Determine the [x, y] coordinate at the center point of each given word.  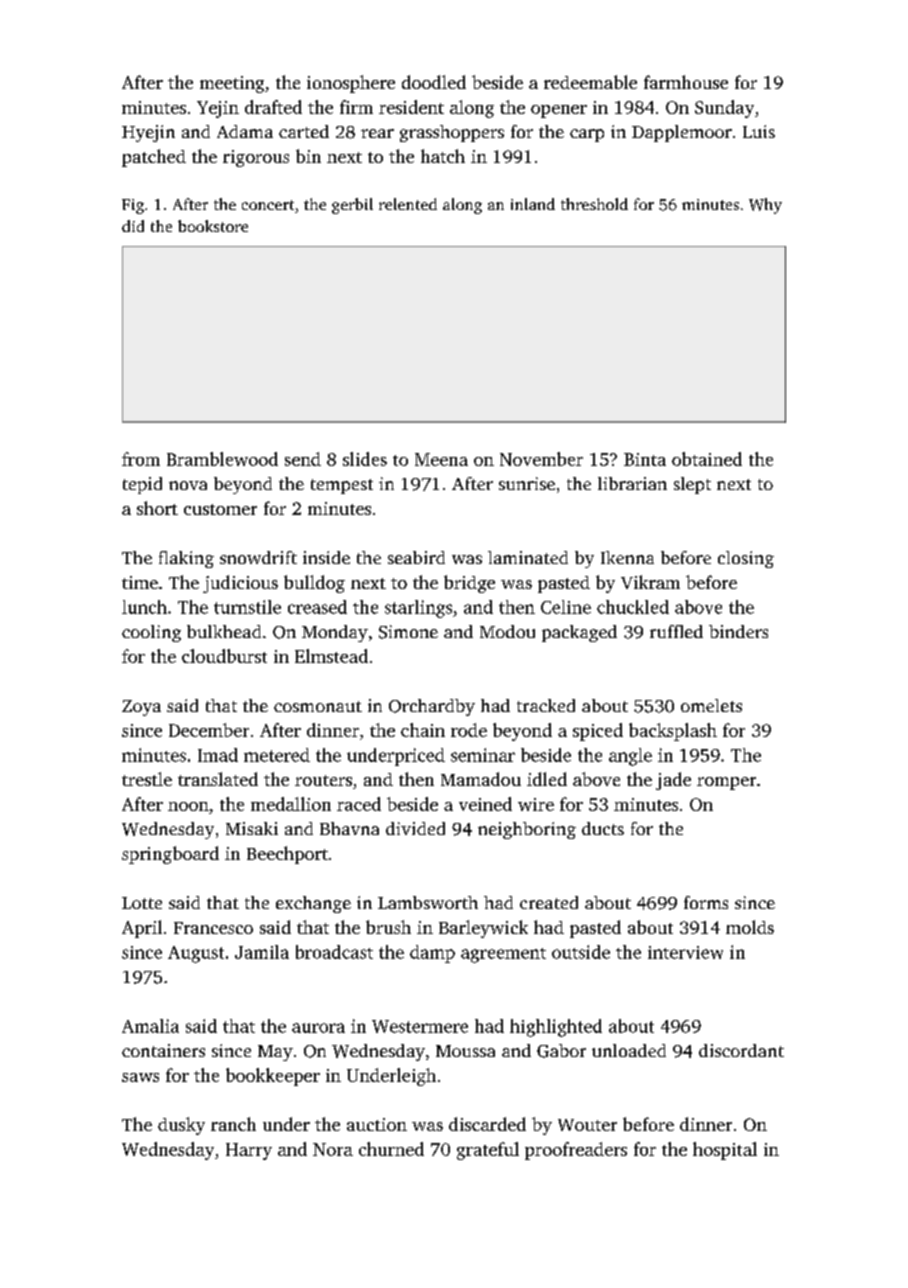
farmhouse [686, 82]
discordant [741, 1050]
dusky [181, 1126]
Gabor [561, 1051]
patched [154, 158]
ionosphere [351, 84]
